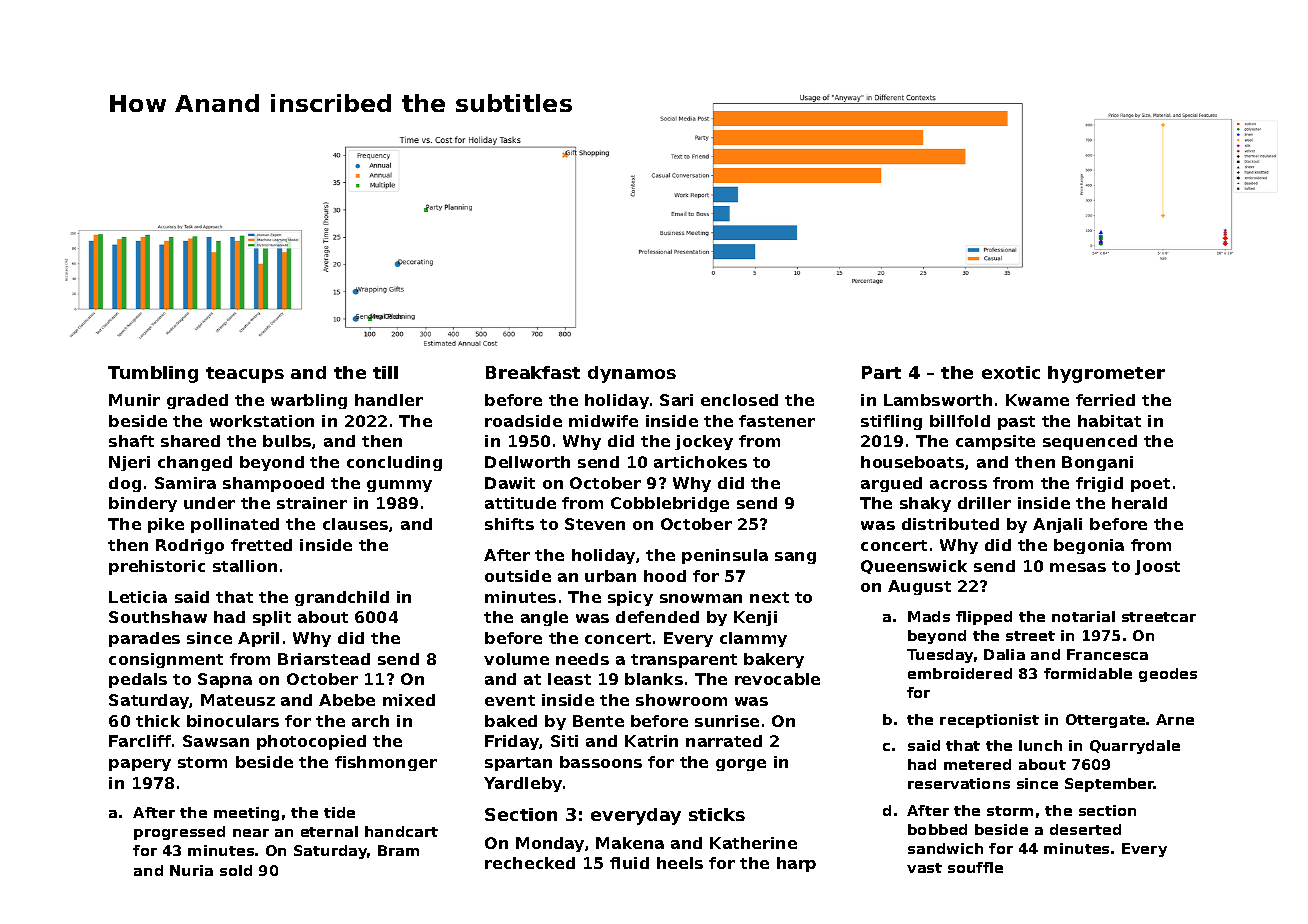 This document has height=924, width=1308. Describe the element at coordinates (309, 401) in the document. I see `warbling` at that location.
